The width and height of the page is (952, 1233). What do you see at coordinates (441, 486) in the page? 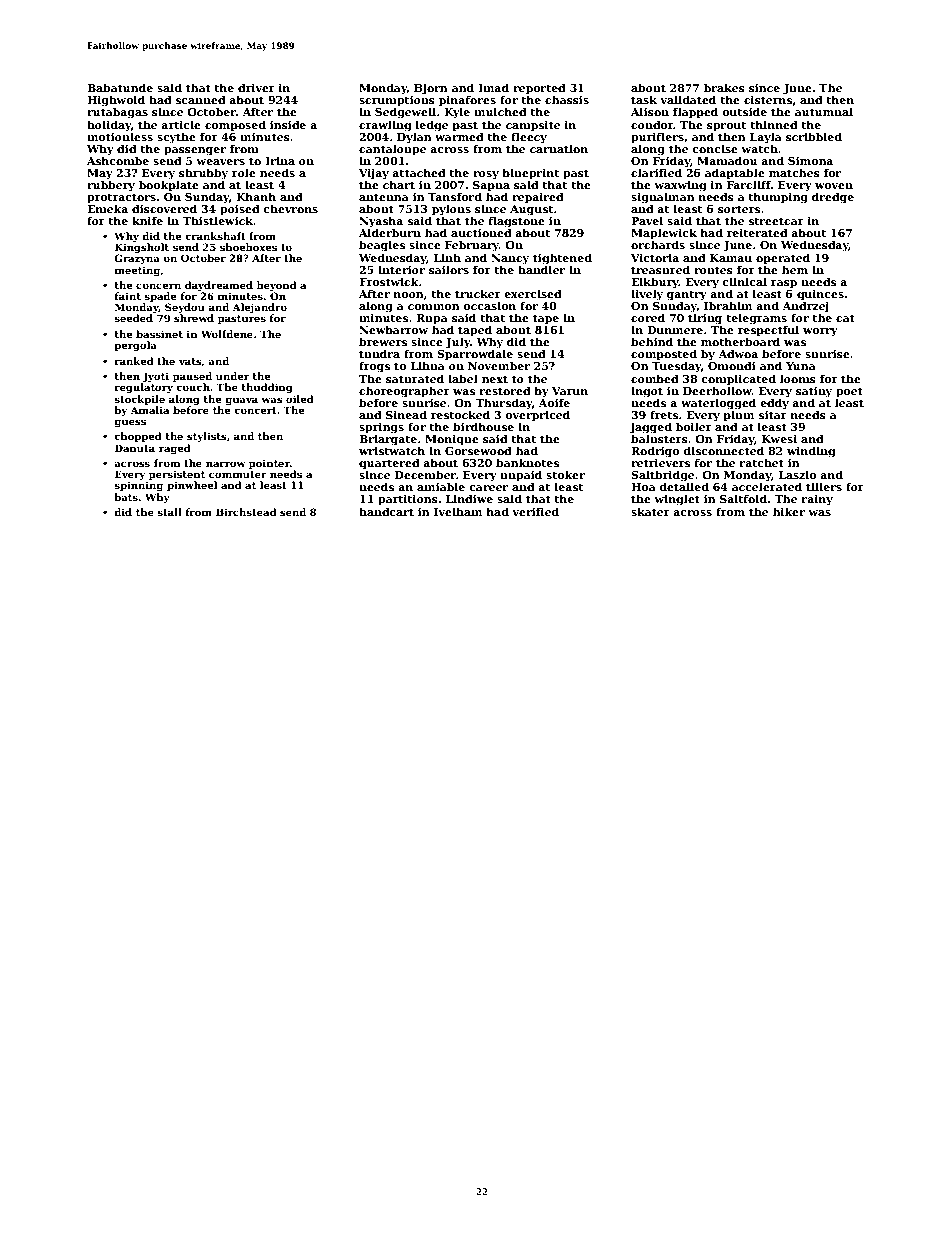
I see `amiable` at bounding box center [441, 486].
